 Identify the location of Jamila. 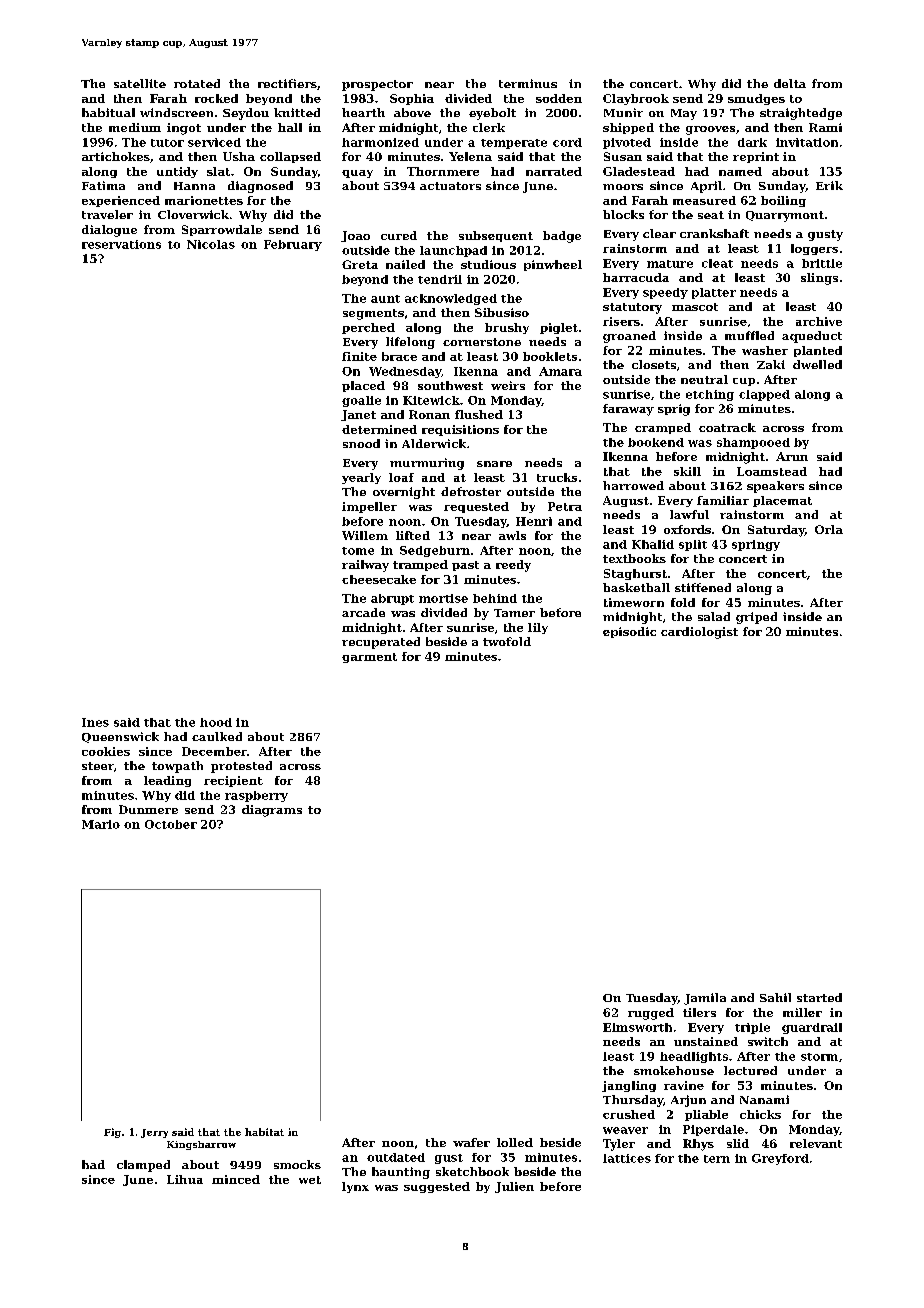
(705, 999).
